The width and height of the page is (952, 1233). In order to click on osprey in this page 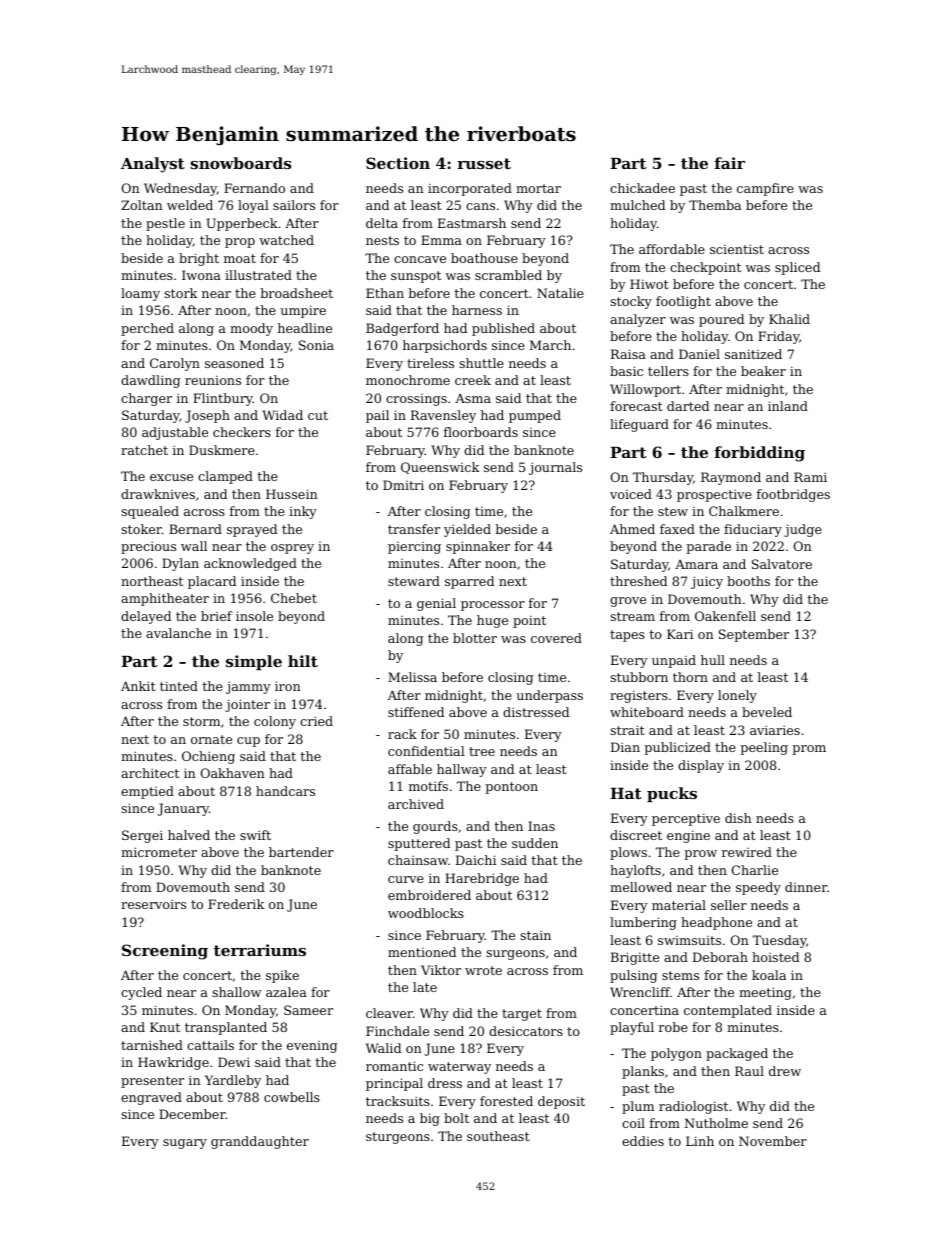, I will do `click(292, 549)`.
